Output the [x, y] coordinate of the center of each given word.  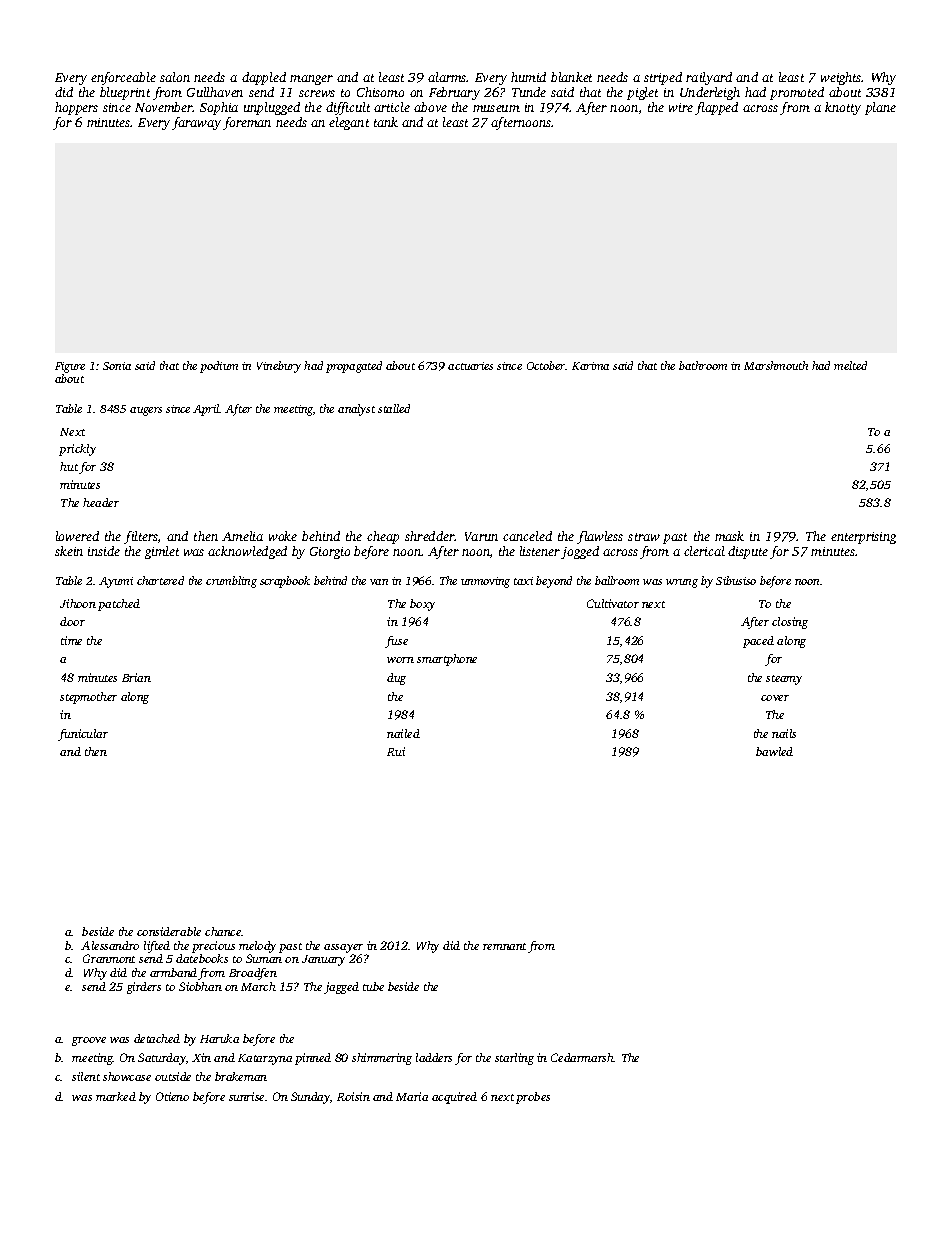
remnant [504, 946]
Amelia [242, 536]
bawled [774, 751]
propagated [354, 367]
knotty [843, 108]
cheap [383, 537]
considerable [169, 931]
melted [850, 365]
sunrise [246, 1096]
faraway [196, 123]
